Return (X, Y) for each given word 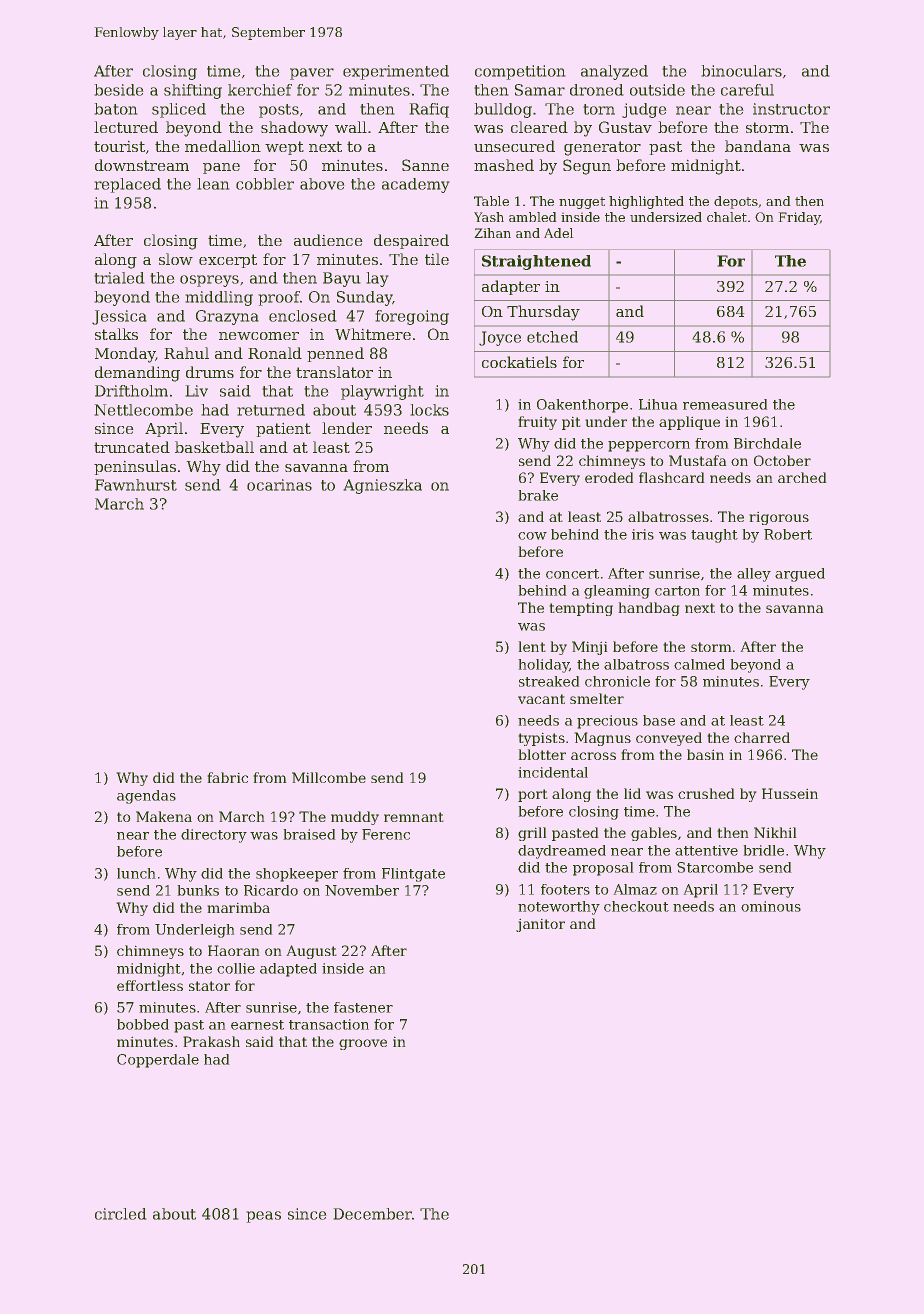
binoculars (741, 71)
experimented (396, 72)
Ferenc (386, 834)
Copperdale (158, 1061)
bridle (763, 850)
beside (119, 90)
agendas (146, 797)
